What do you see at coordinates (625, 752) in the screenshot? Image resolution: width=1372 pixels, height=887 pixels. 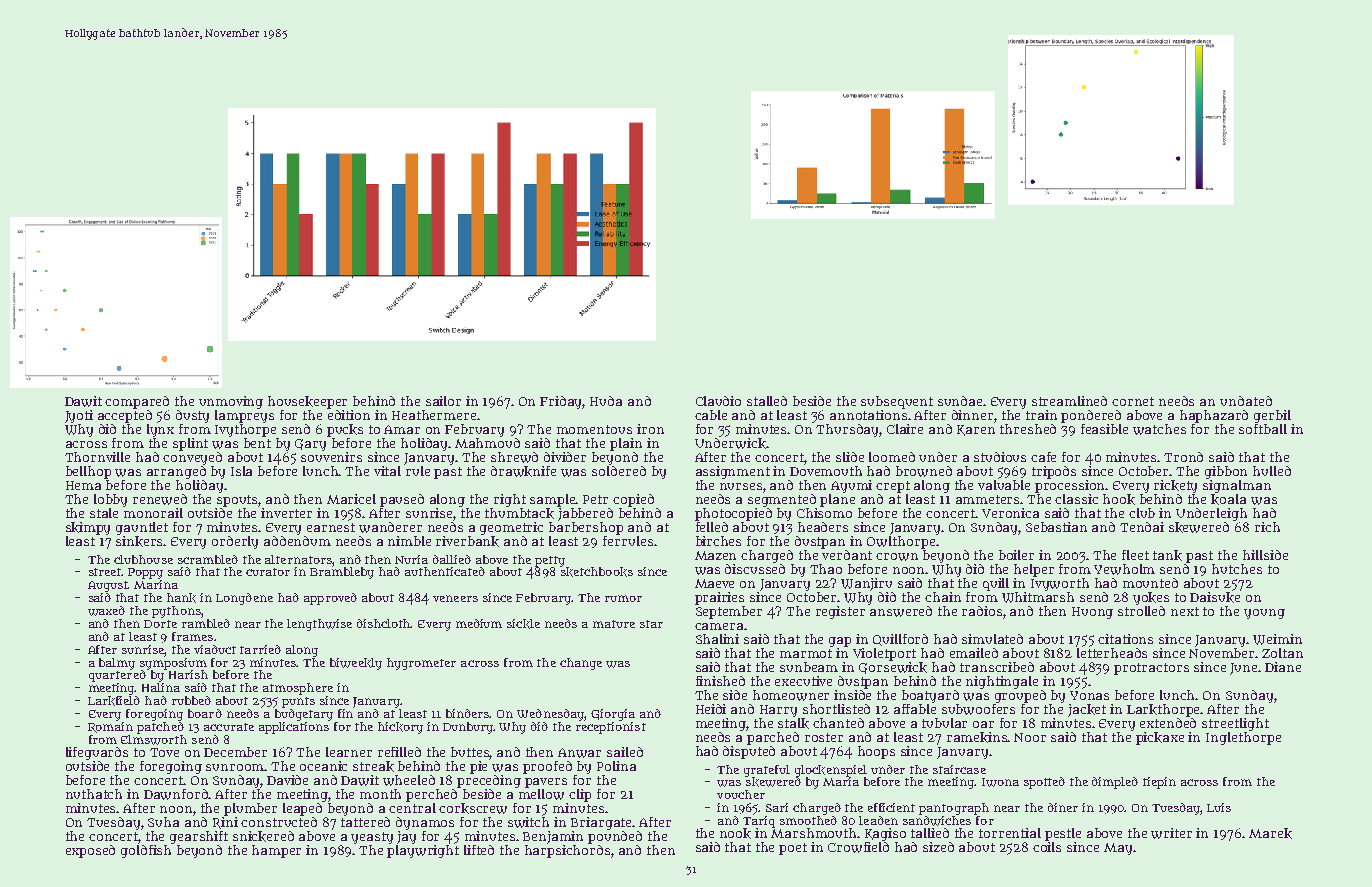 I see `sailed` at bounding box center [625, 752].
